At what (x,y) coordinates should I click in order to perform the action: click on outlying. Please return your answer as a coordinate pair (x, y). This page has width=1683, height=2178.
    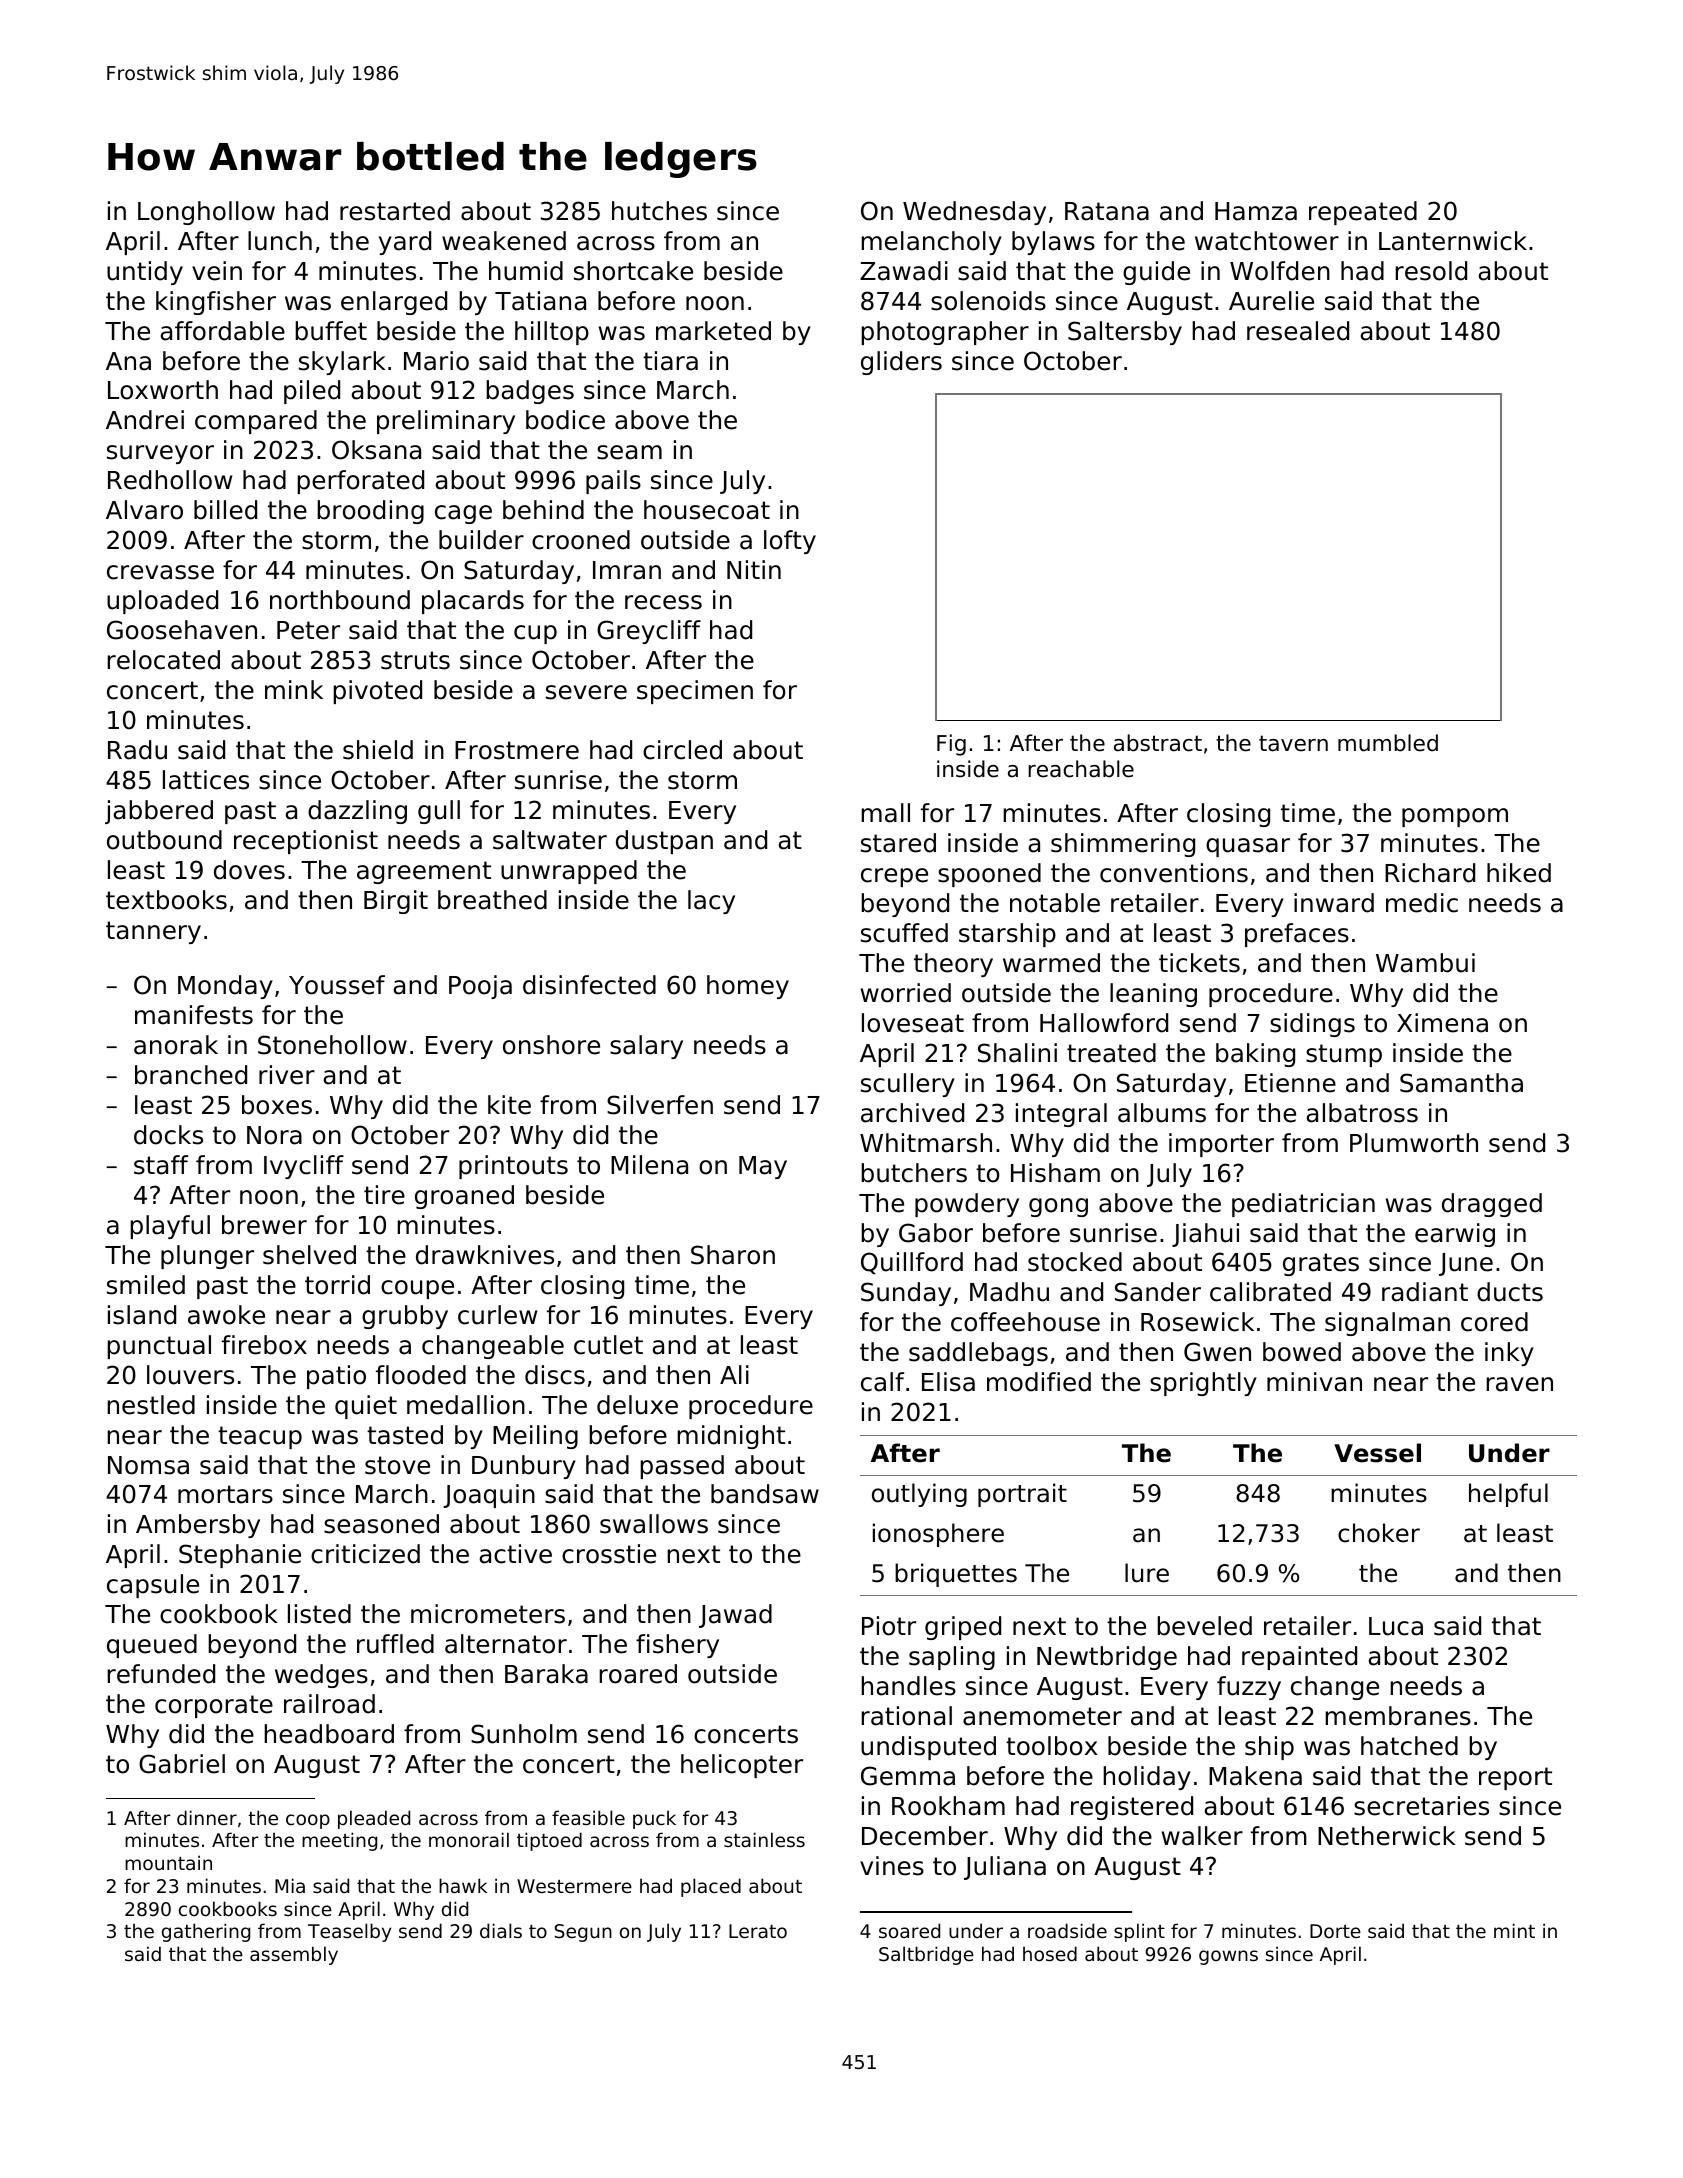
    Looking at the image, I should click on (919, 1495).
